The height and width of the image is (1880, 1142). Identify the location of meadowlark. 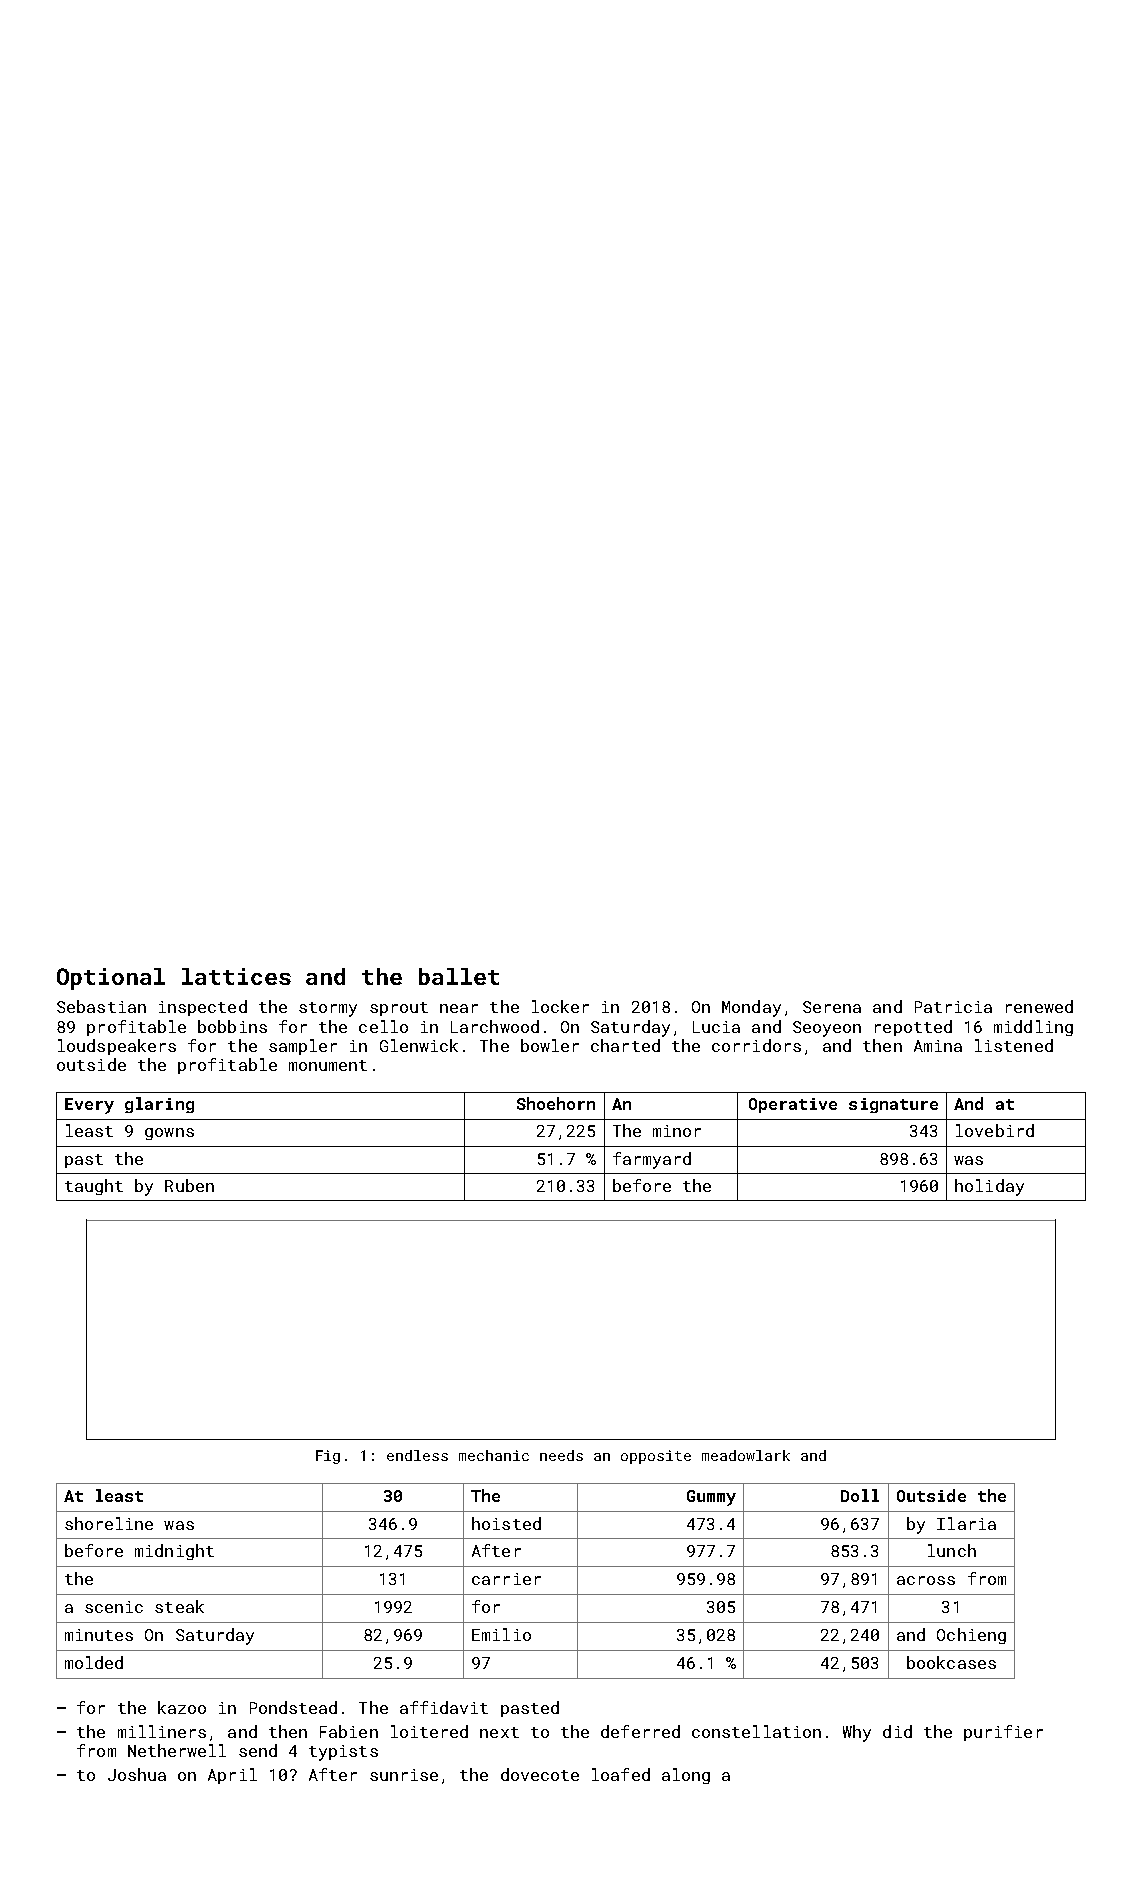
(746, 1455).
